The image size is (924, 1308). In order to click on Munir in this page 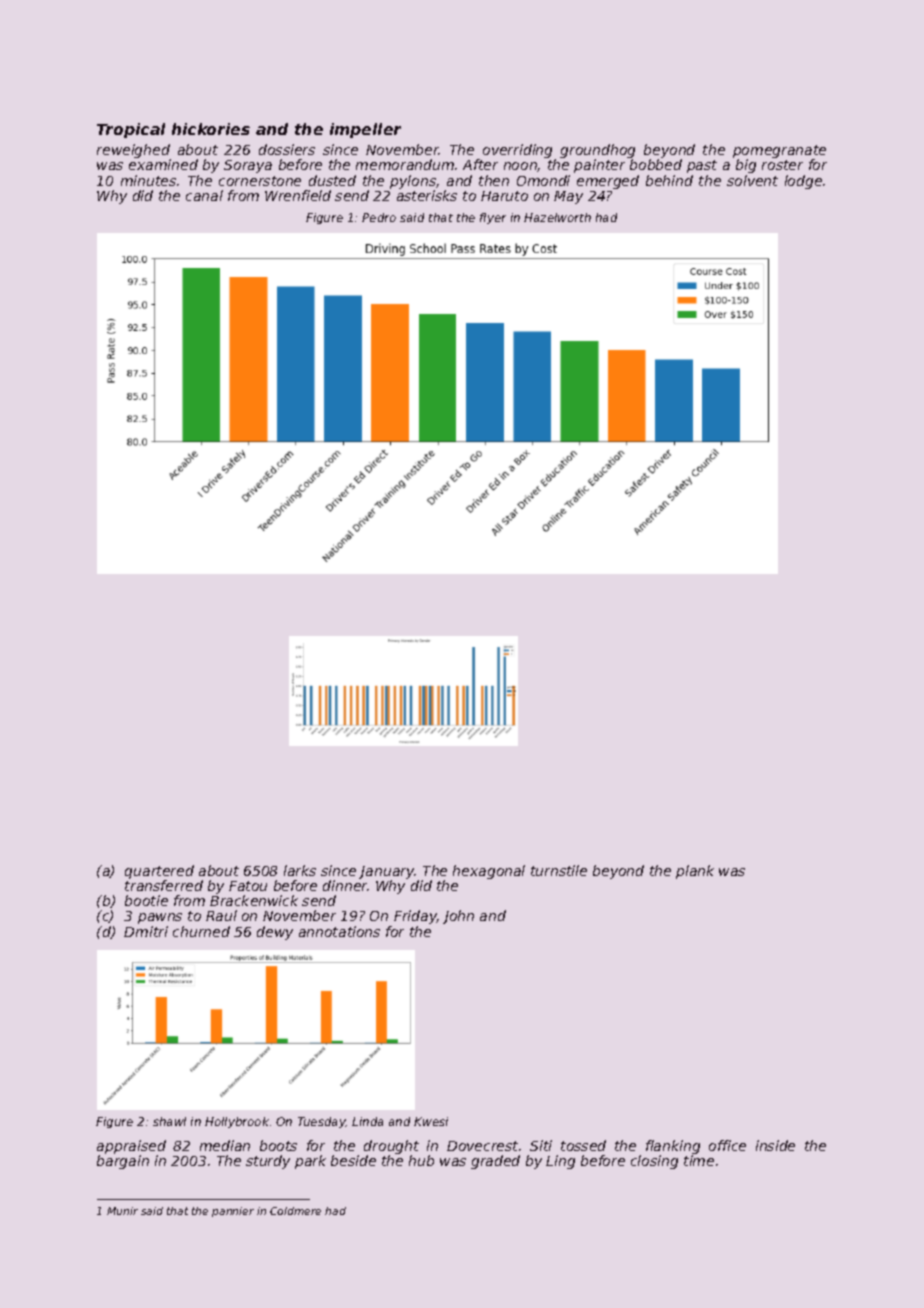, I will do `click(122, 1211)`.
